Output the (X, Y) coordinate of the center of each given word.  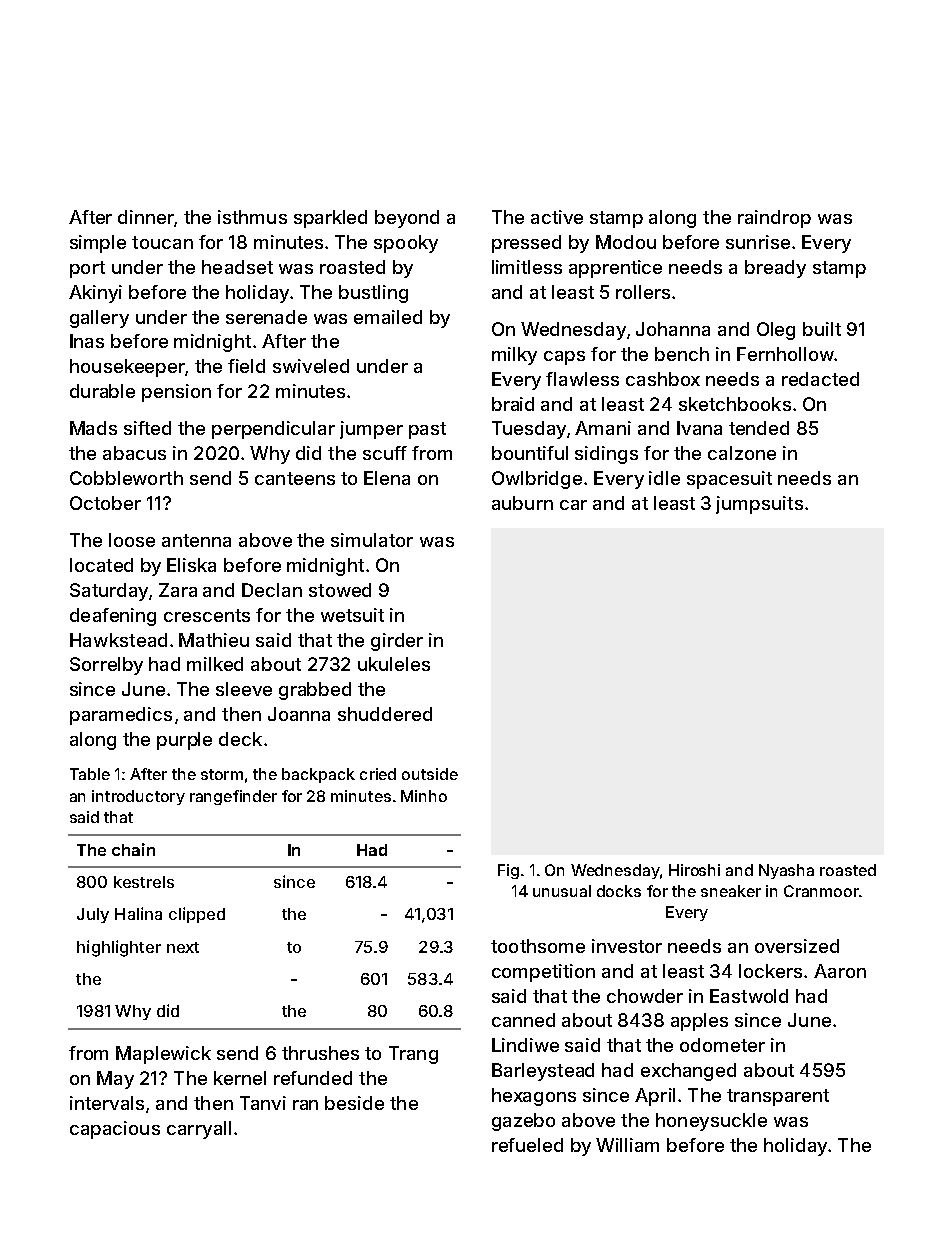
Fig (508, 871)
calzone (742, 453)
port (87, 269)
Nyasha (786, 871)
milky (514, 356)
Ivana (699, 428)
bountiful (530, 453)
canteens (295, 478)
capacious (115, 1130)
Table (90, 774)
